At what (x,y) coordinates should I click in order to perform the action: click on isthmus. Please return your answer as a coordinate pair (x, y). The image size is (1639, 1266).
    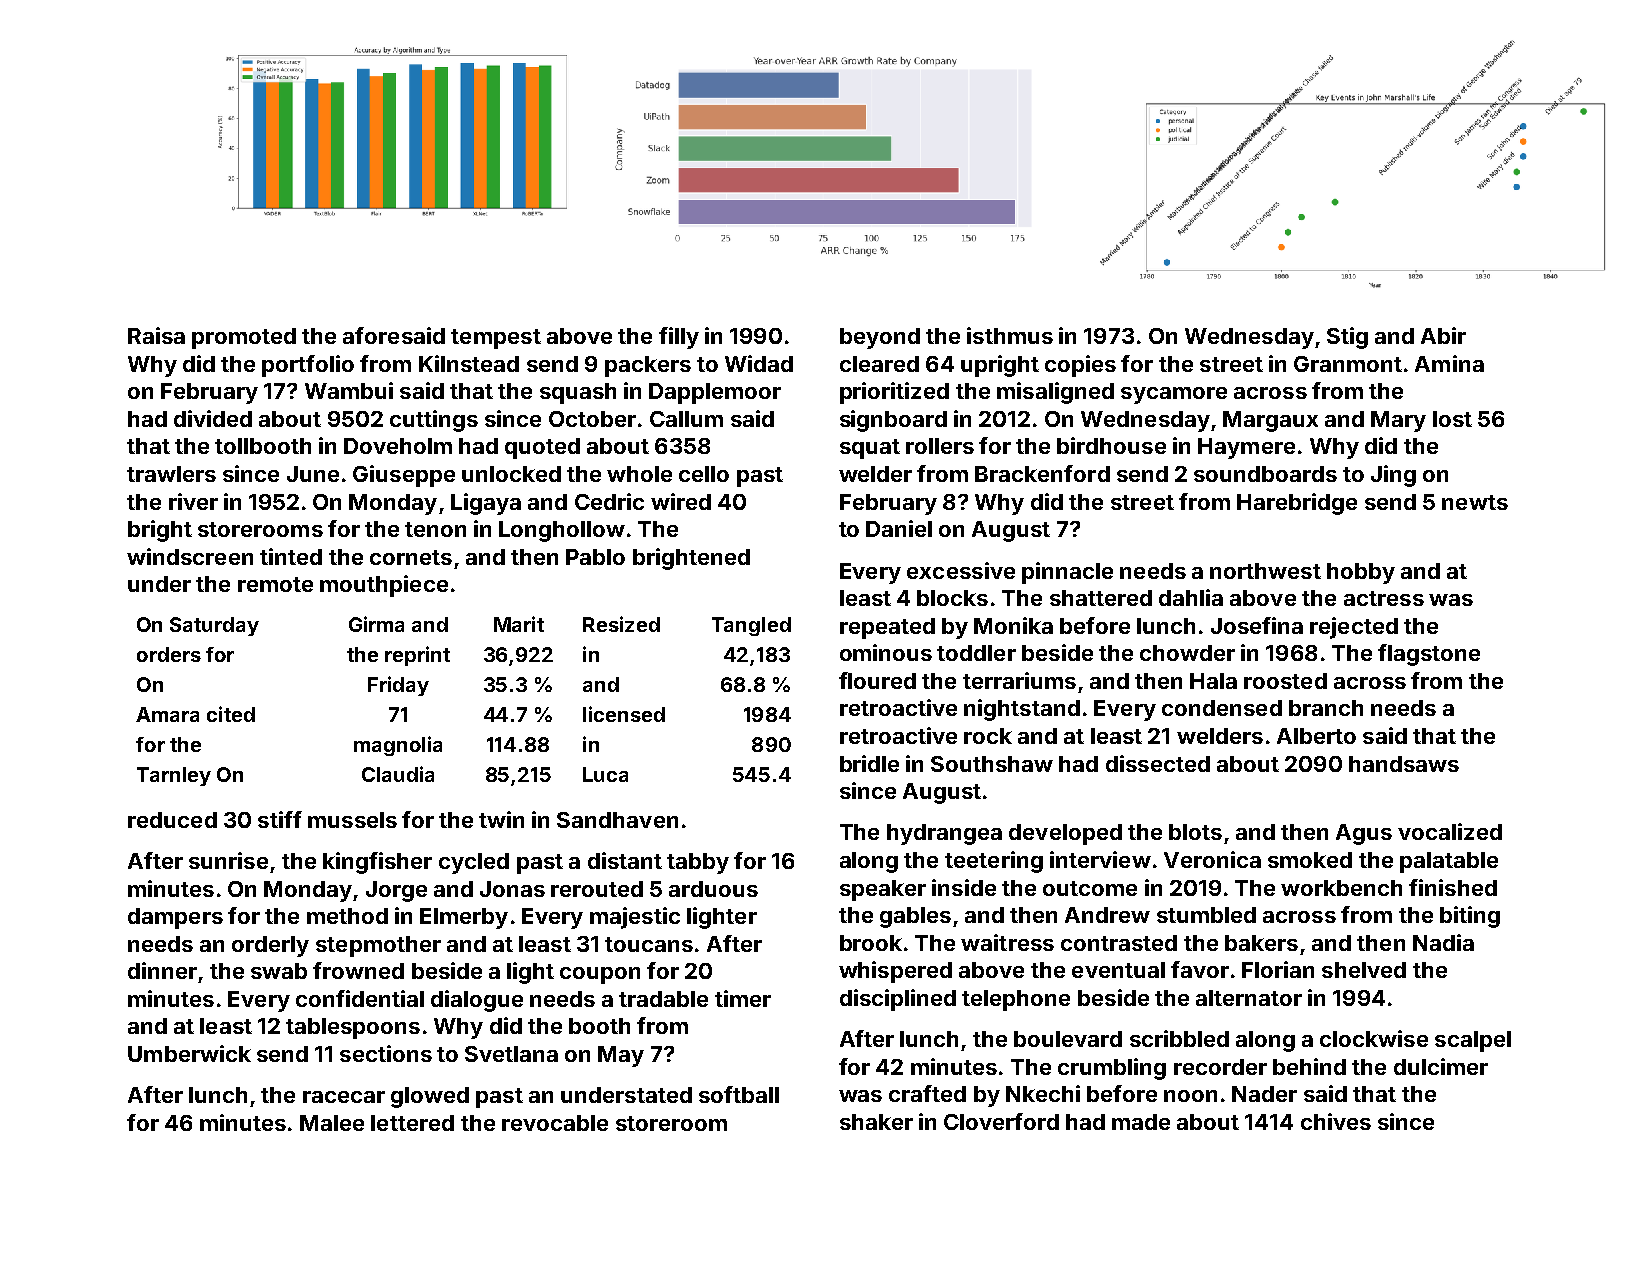
    Looking at the image, I should click on (1010, 335).
